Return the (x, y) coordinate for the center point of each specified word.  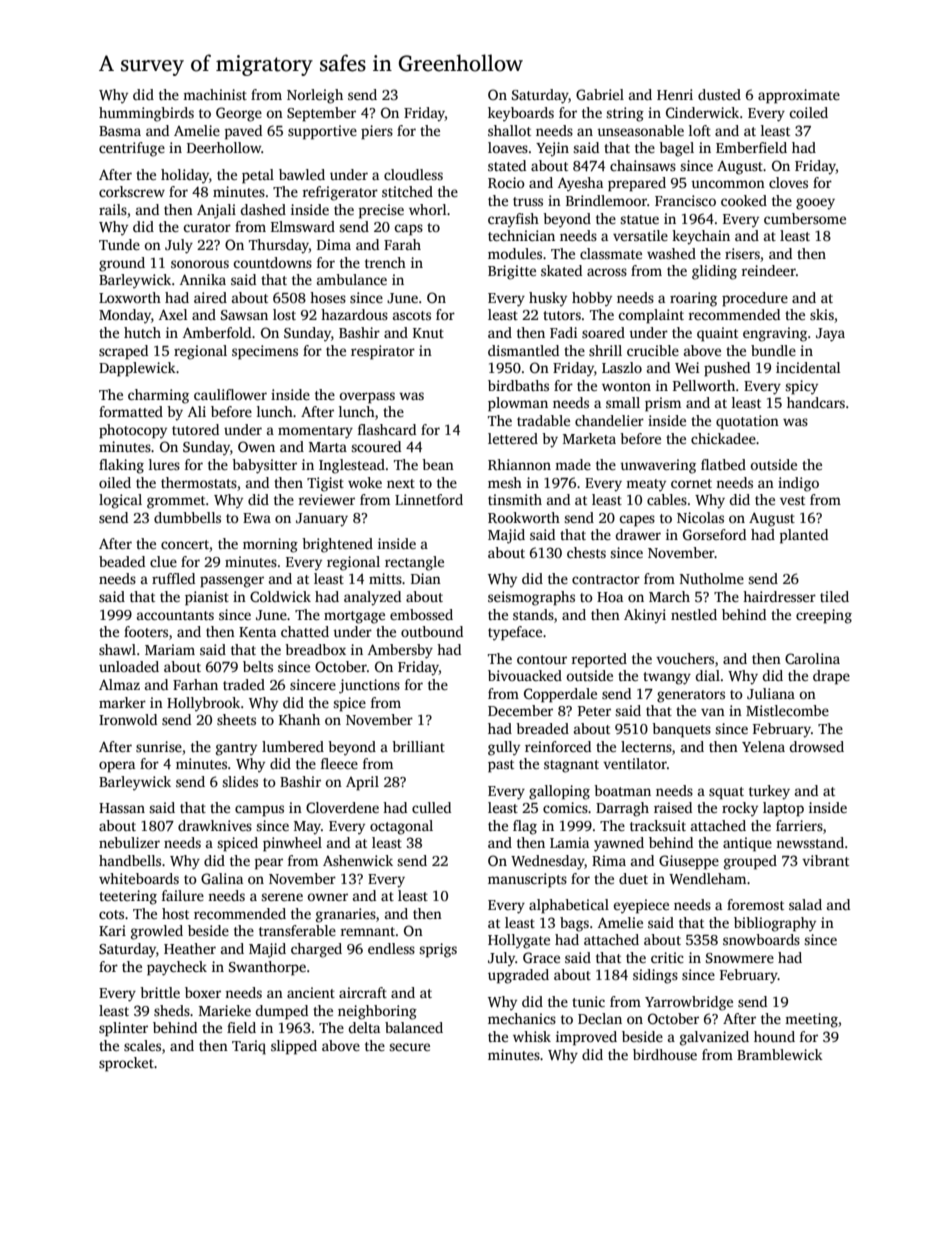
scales (142, 1045)
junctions (369, 686)
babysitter (264, 466)
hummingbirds (146, 114)
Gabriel (600, 94)
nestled (694, 614)
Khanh (299, 719)
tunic (588, 1001)
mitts (385, 578)
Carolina (812, 658)
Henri (675, 94)
